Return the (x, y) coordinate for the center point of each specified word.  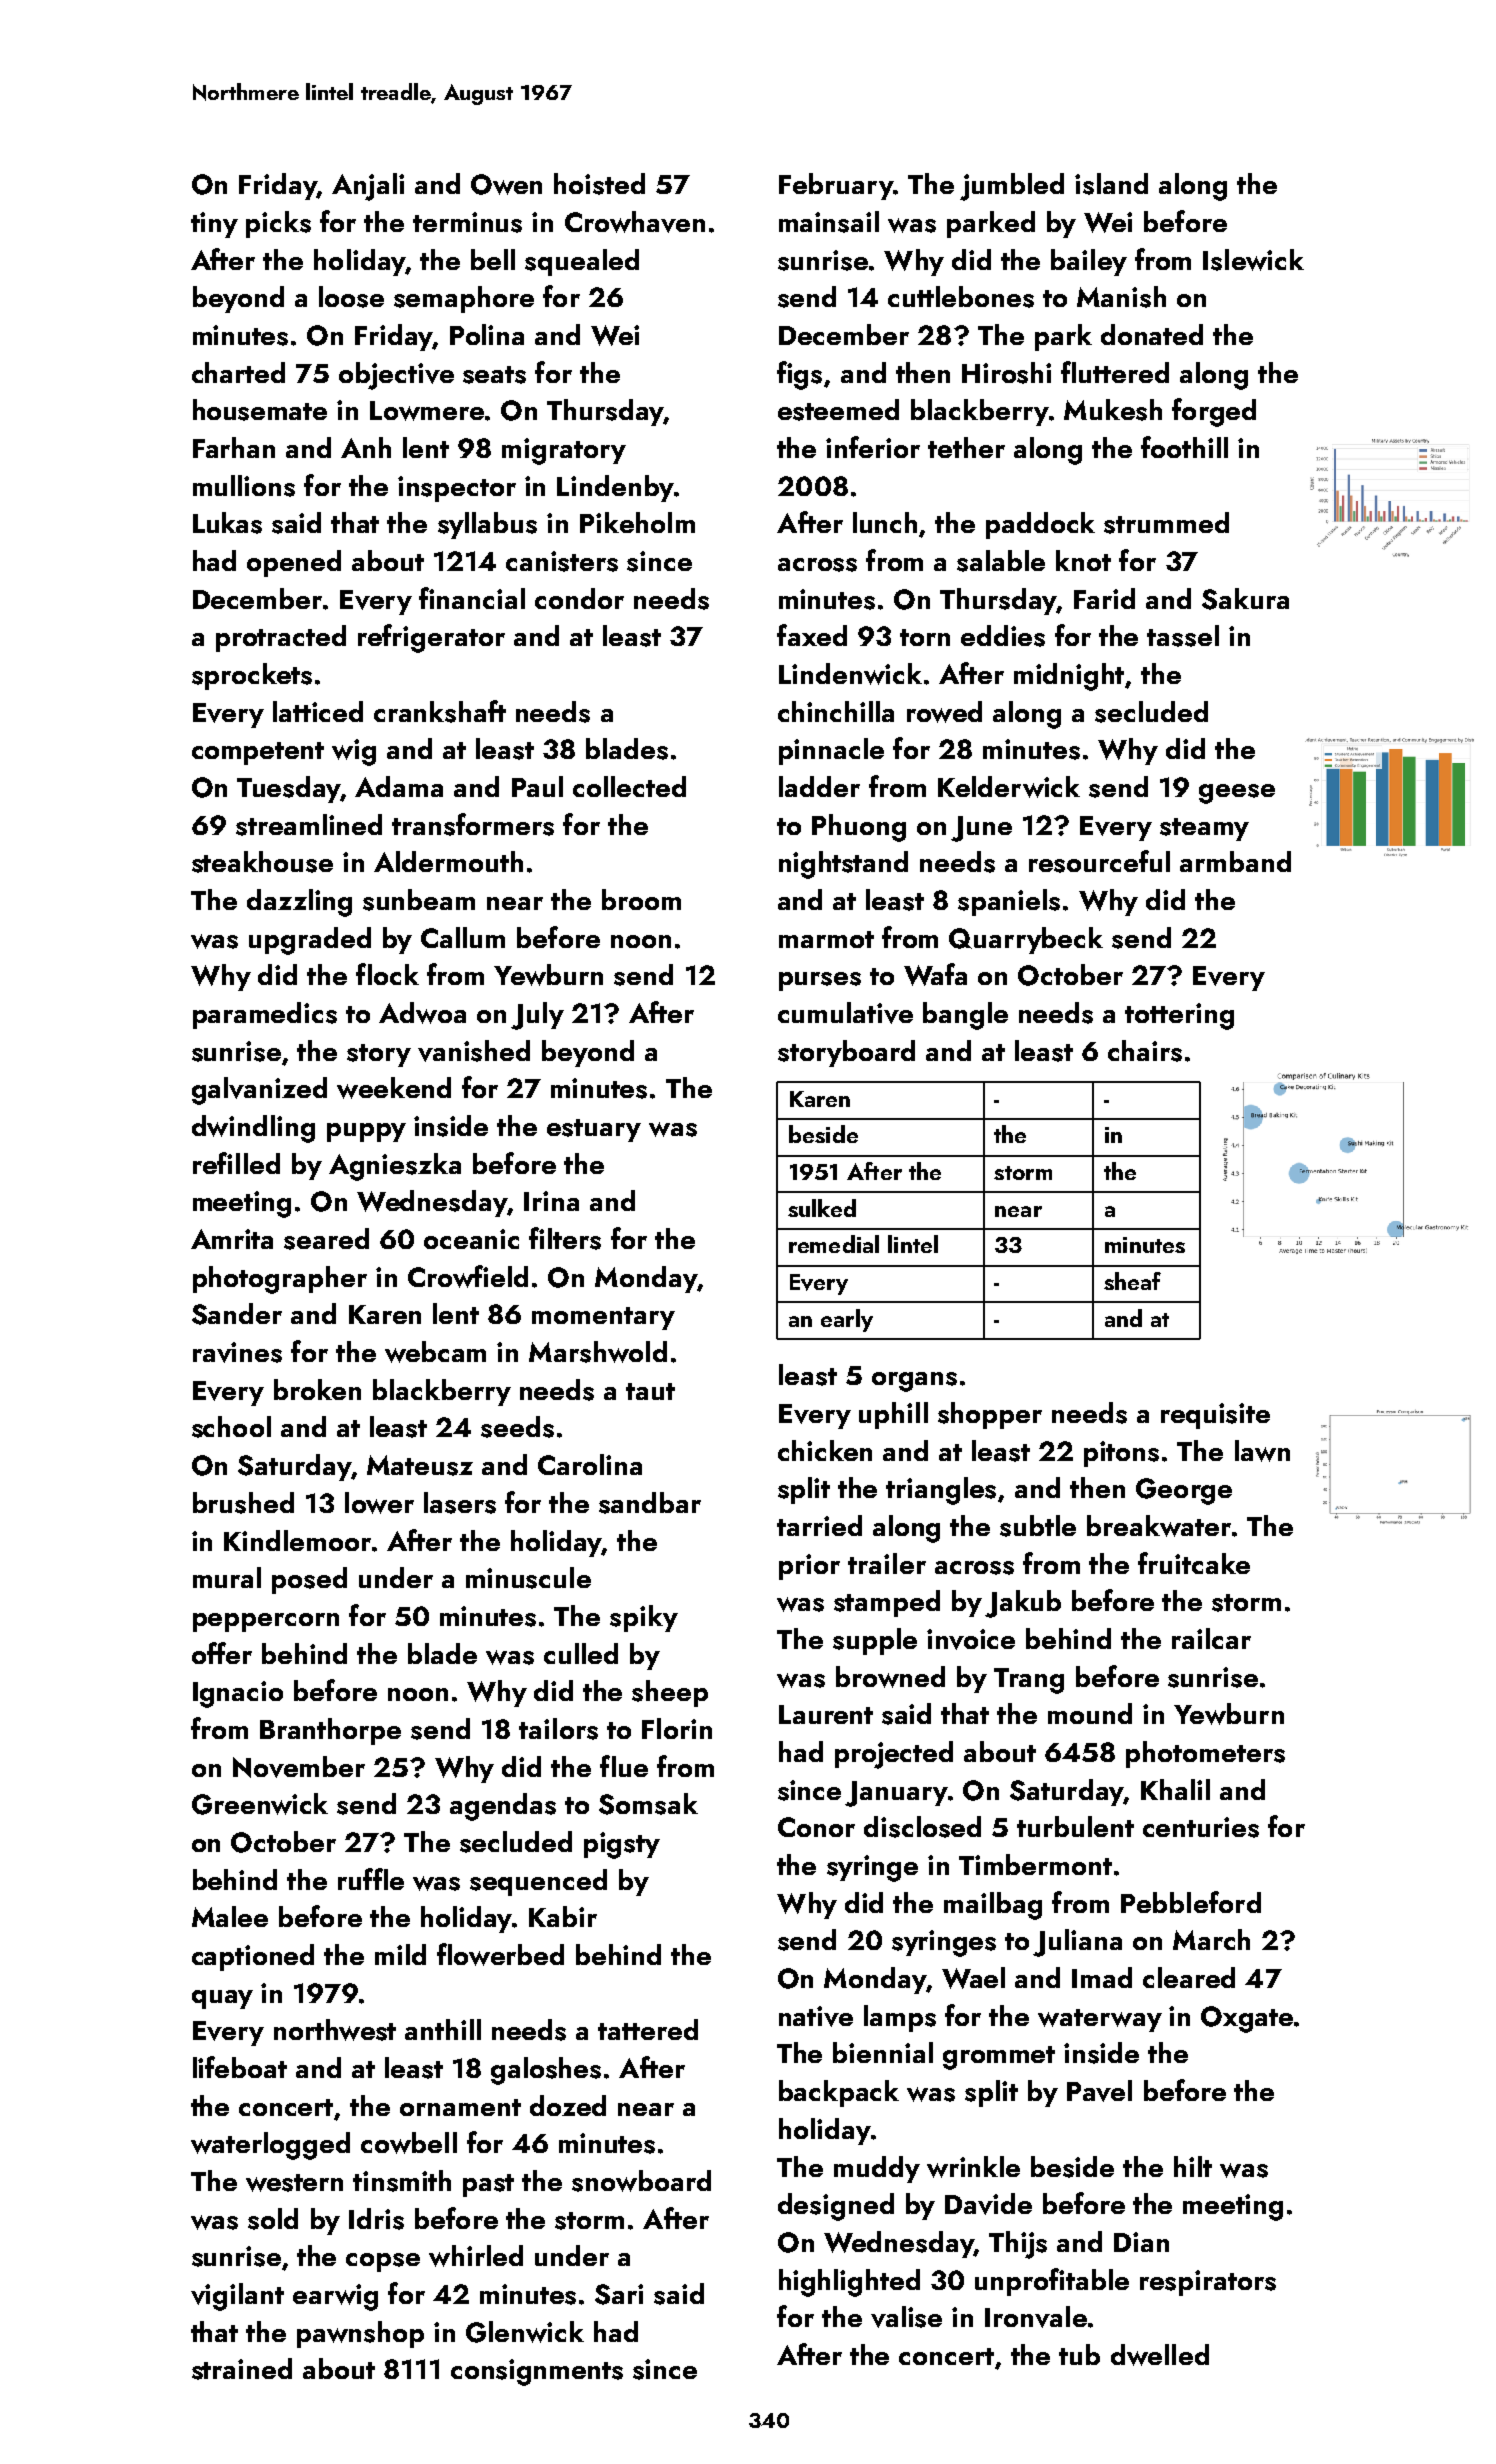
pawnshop (360, 2334)
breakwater (1159, 1526)
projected (894, 1755)
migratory (564, 451)
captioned (253, 1957)
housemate (260, 410)
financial (472, 598)
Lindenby (615, 488)
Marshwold (598, 1352)
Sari (619, 2294)
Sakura (1245, 599)
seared (326, 1239)
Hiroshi (1006, 373)
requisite (1215, 1416)
